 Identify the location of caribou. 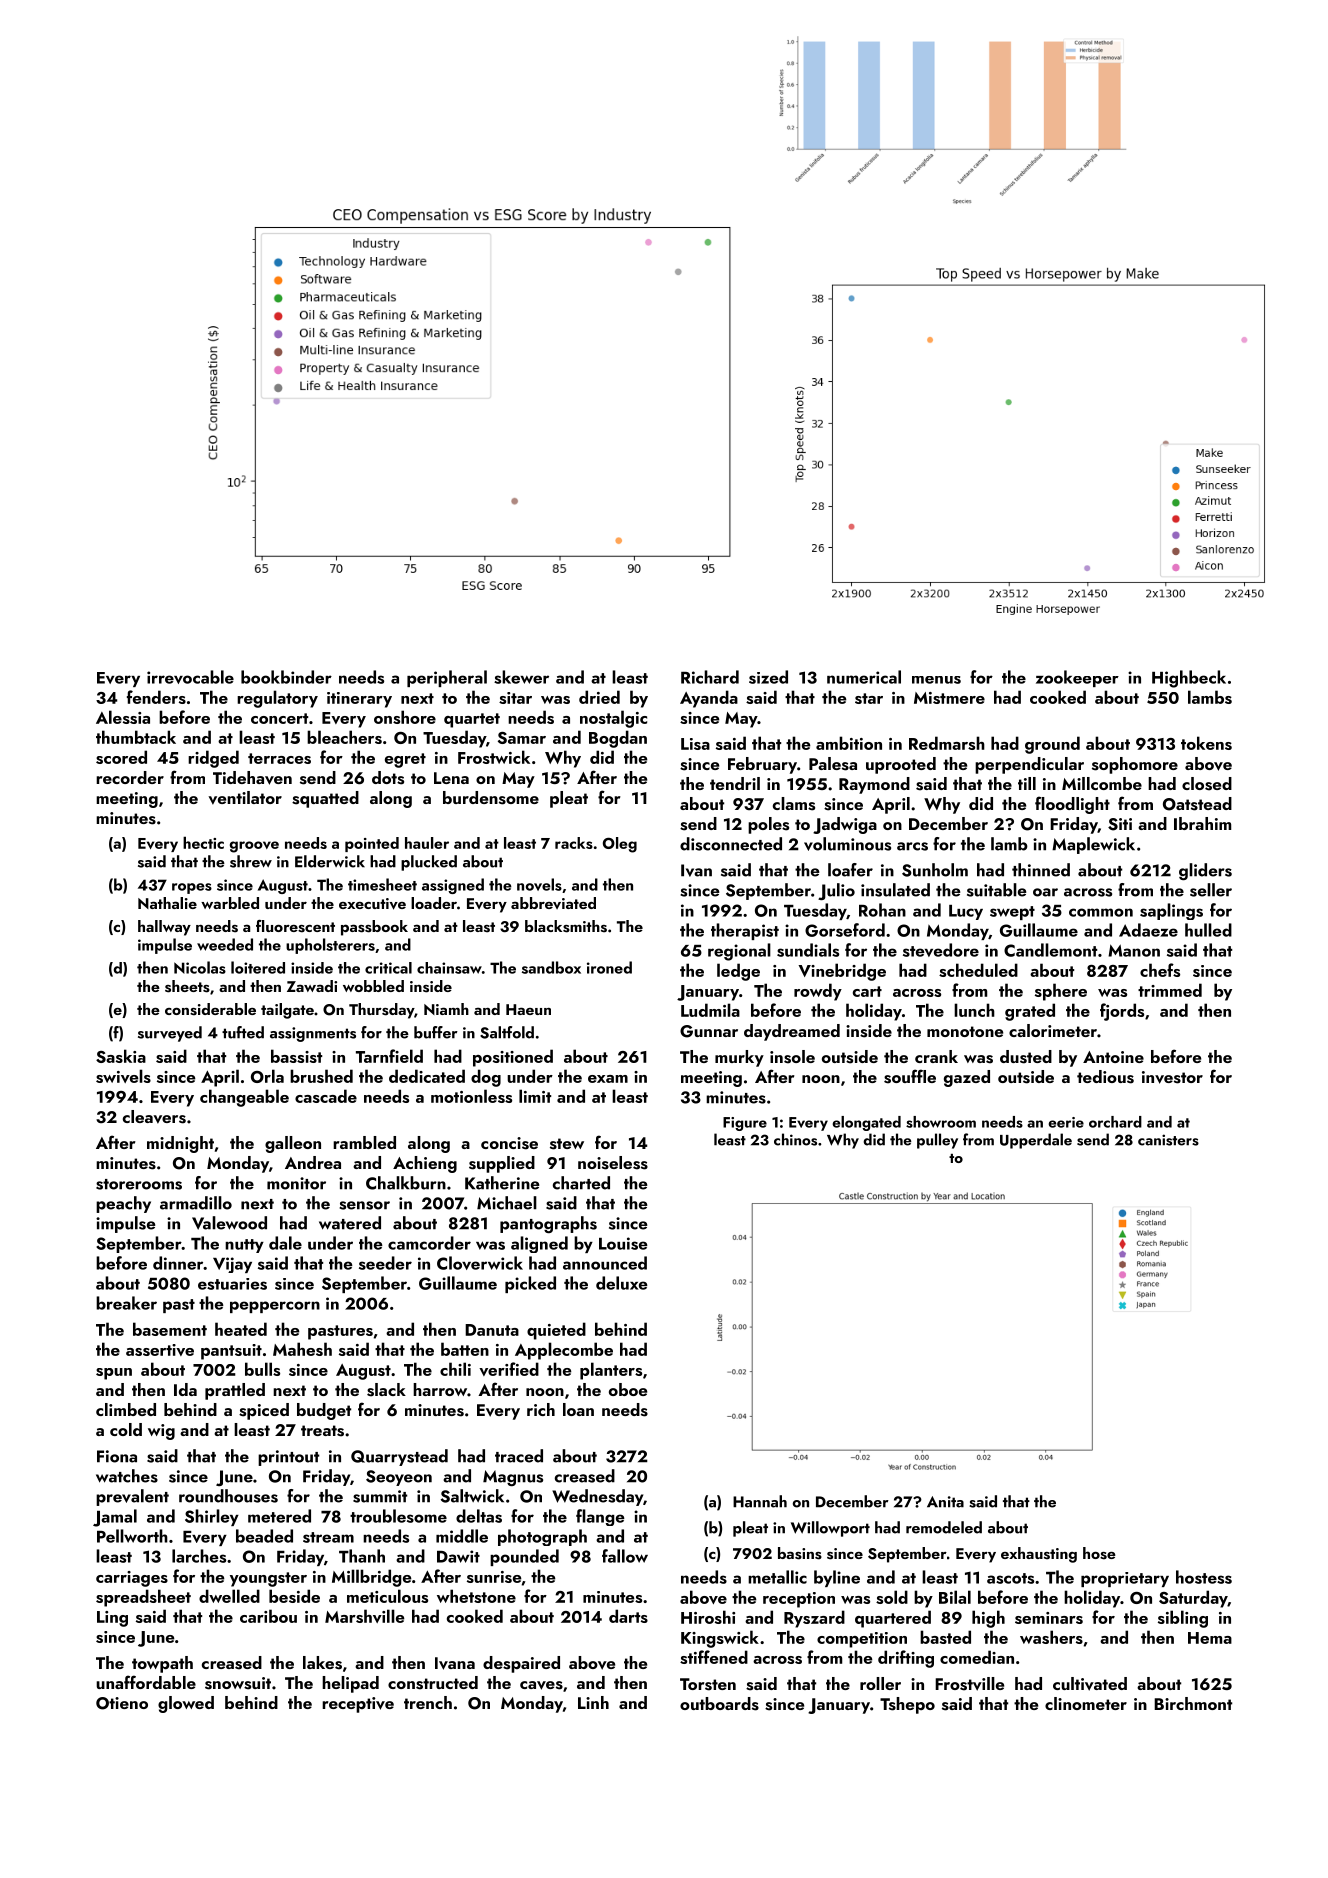
(268, 1616).
